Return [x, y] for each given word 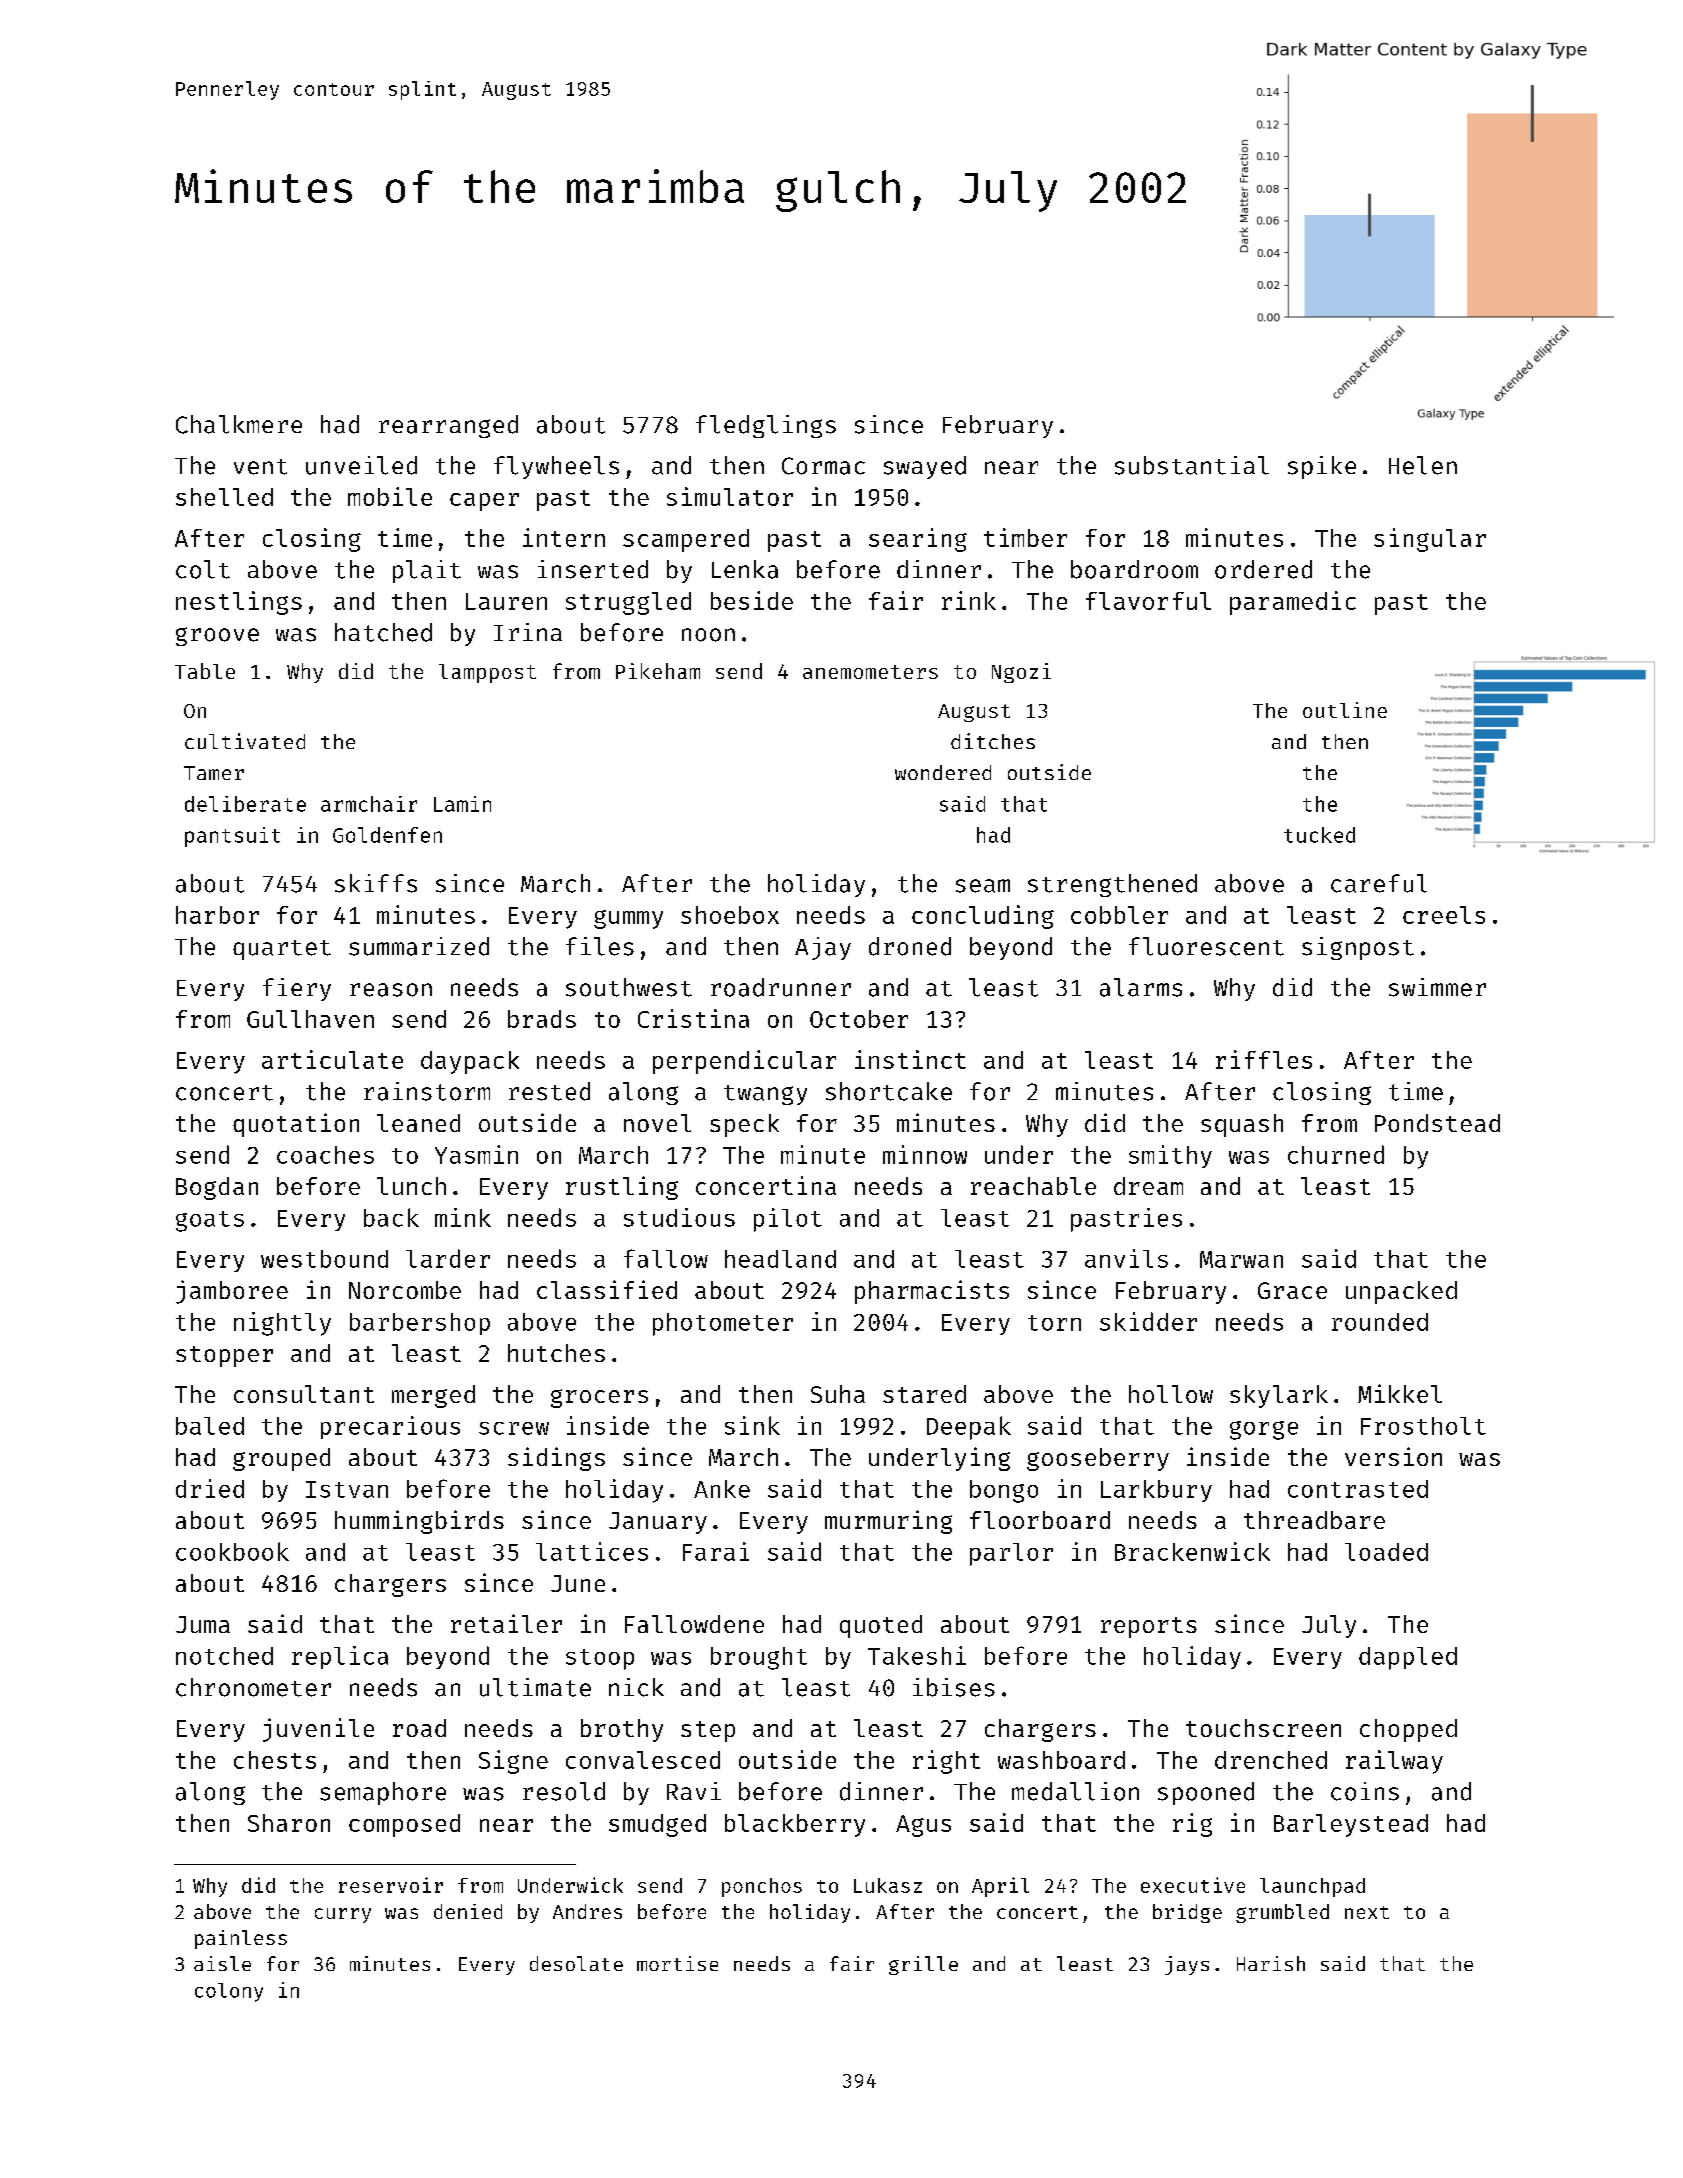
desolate [576, 1963]
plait [427, 571]
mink [463, 1217]
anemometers [870, 672]
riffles [1264, 1059]
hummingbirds [419, 1522]
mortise [677, 1963]
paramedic [1293, 603]
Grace [1292, 1290]
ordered [1263, 569]
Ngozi [1021, 673]
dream [1148, 1186]
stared [924, 1394]
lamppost [487, 673]
